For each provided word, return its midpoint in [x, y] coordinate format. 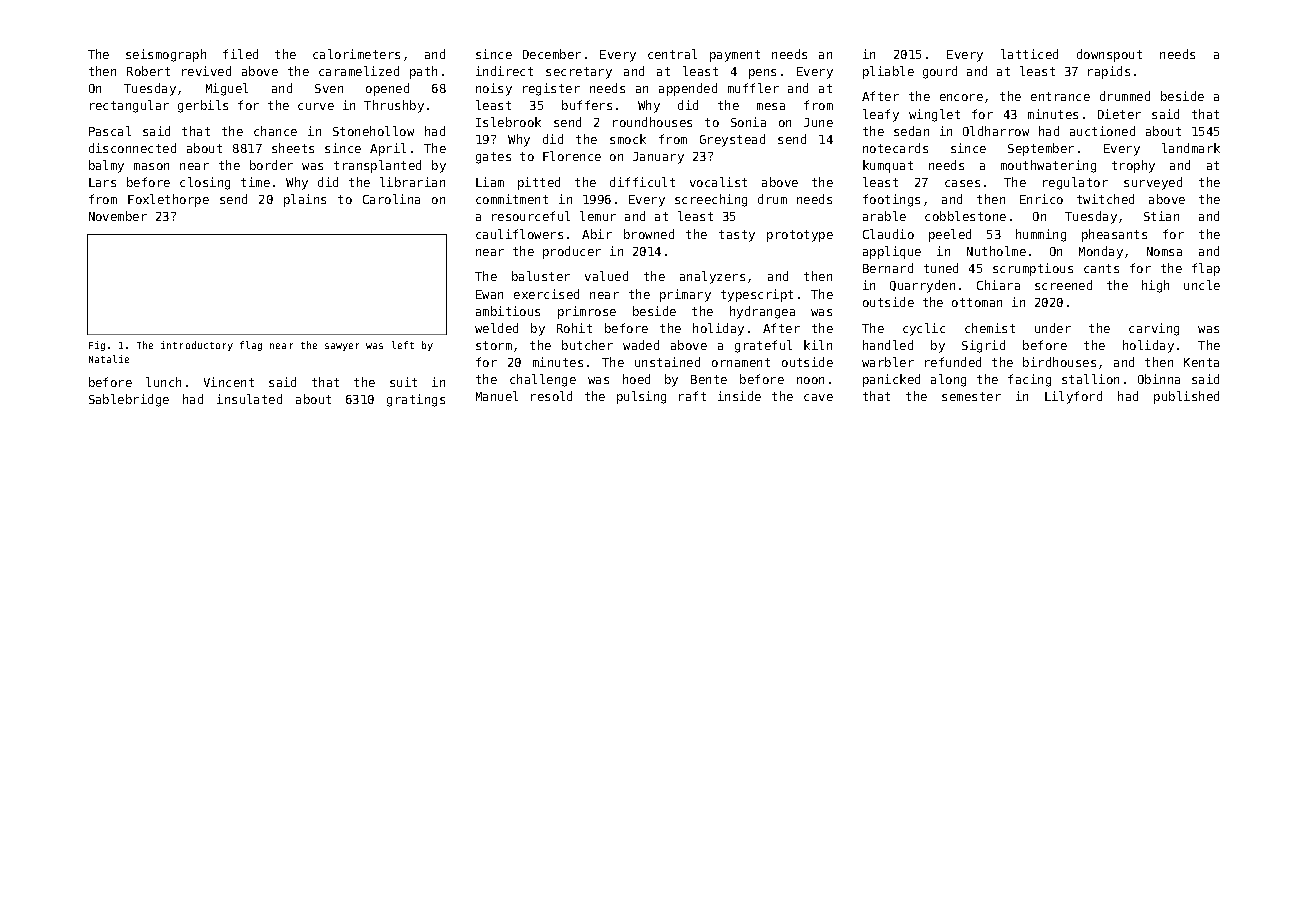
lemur [598, 216]
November [118, 216]
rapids [1109, 72]
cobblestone [965, 216]
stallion [1090, 379]
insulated [249, 399]
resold [551, 396]
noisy [494, 89]
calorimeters [356, 54]
